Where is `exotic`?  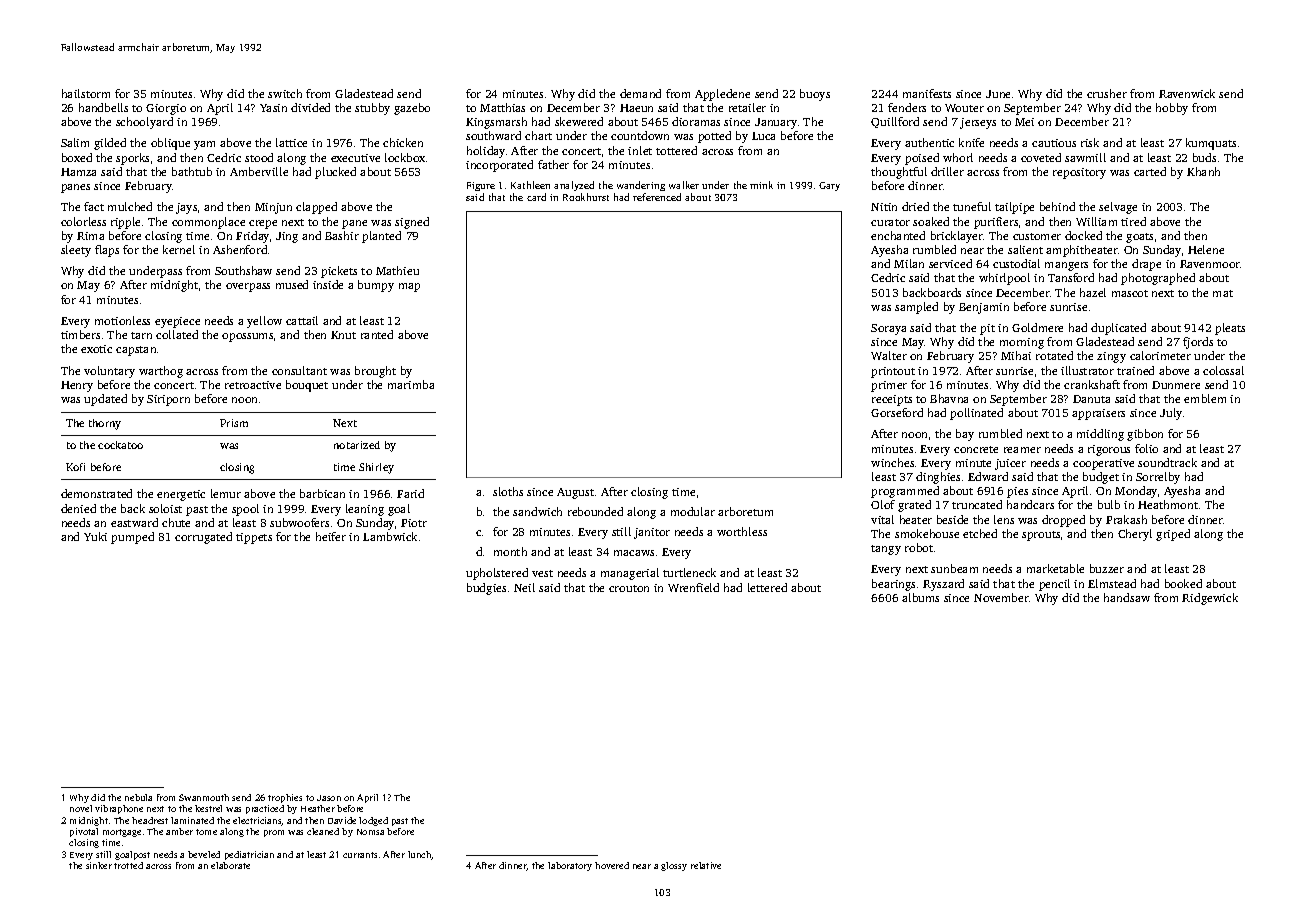 exotic is located at coordinates (96, 349).
